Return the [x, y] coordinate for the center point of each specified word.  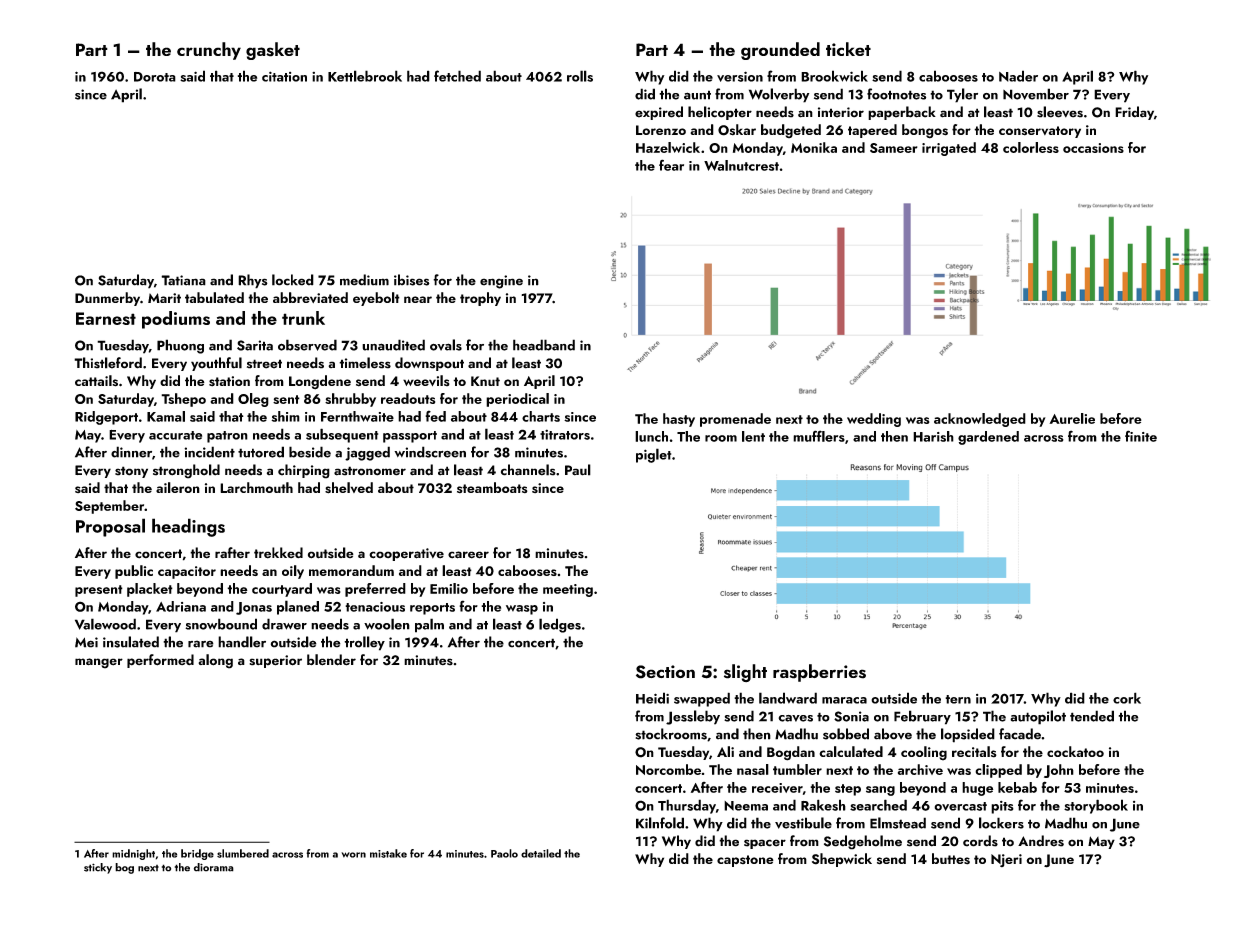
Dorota [155, 77]
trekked [278, 553]
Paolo [504, 853]
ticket [848, 49]
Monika [814, 147]
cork [1127, 698]
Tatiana [183, 280]
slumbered [243, 853]
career [468, 555]
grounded [780, 51]
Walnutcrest [741, 165]
